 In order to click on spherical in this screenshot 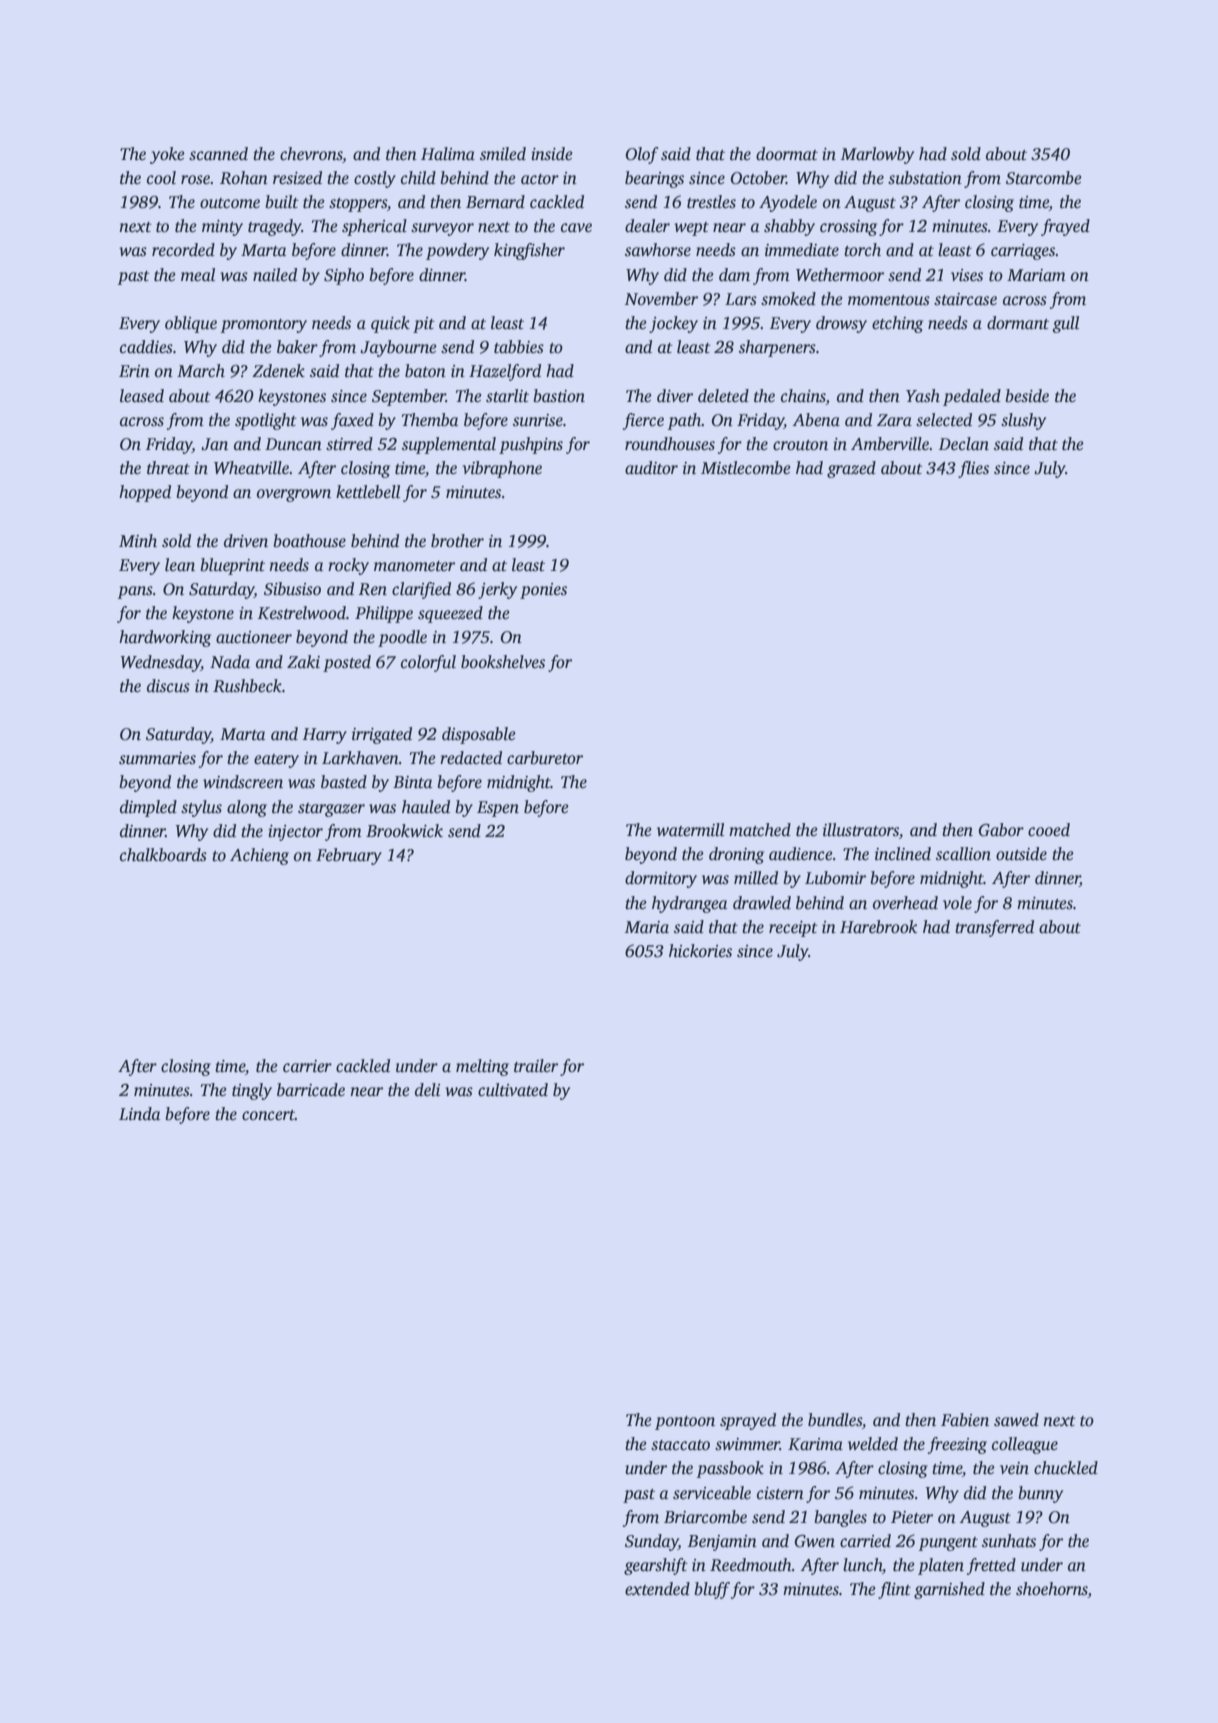, I will do `click(374, 227)`.
